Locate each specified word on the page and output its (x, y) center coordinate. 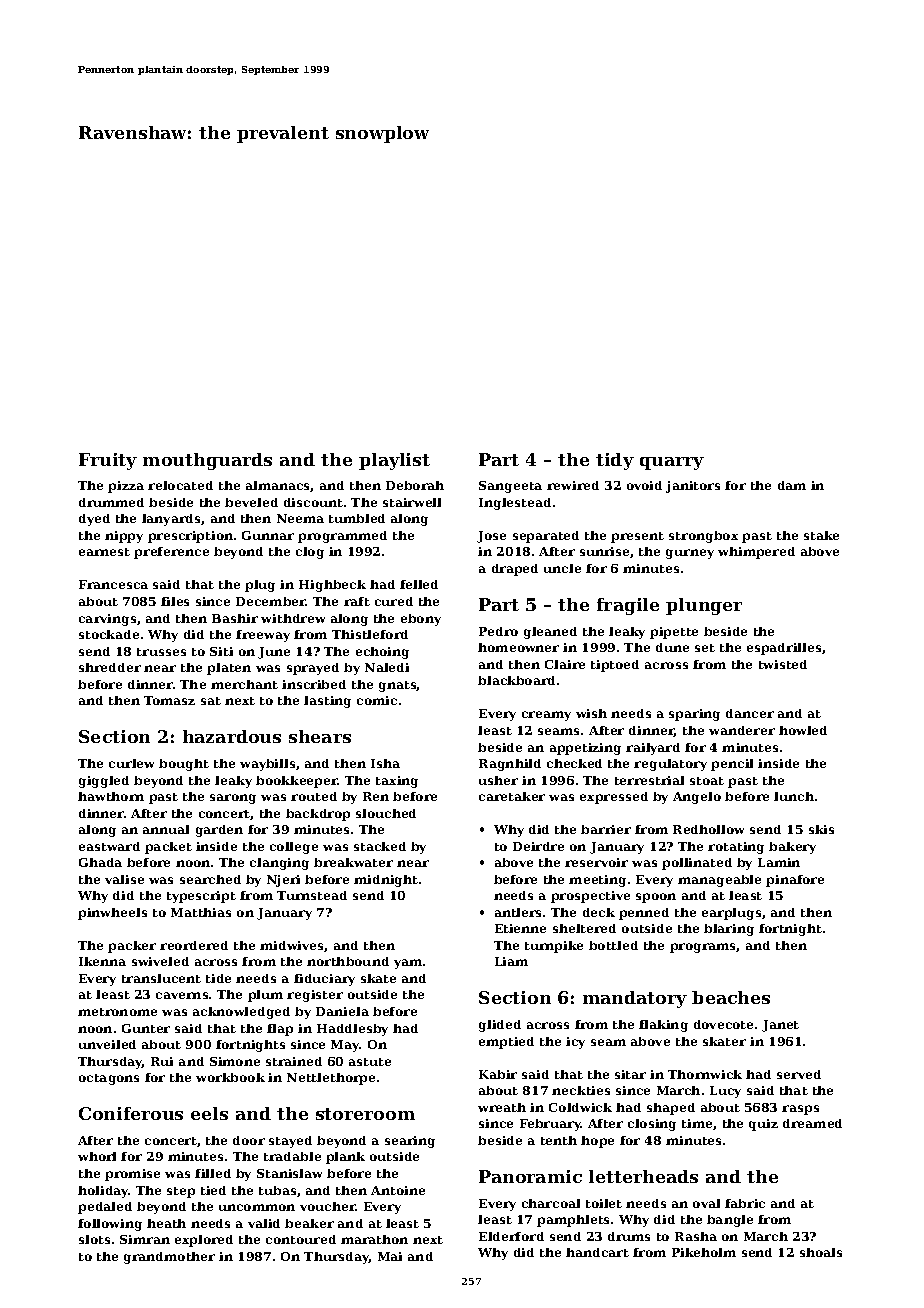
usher (498, 780)
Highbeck (332, 586)
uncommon (257, 1207)
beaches (731, 997)
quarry (672, 463)
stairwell (412, 502)
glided (500, 1026)
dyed (94, 520)
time (697, 1123)
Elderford (511, 1236)
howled (803, 730)
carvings (107, 620)
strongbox (703, 537)
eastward (109, 846)
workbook (230, 1077)
